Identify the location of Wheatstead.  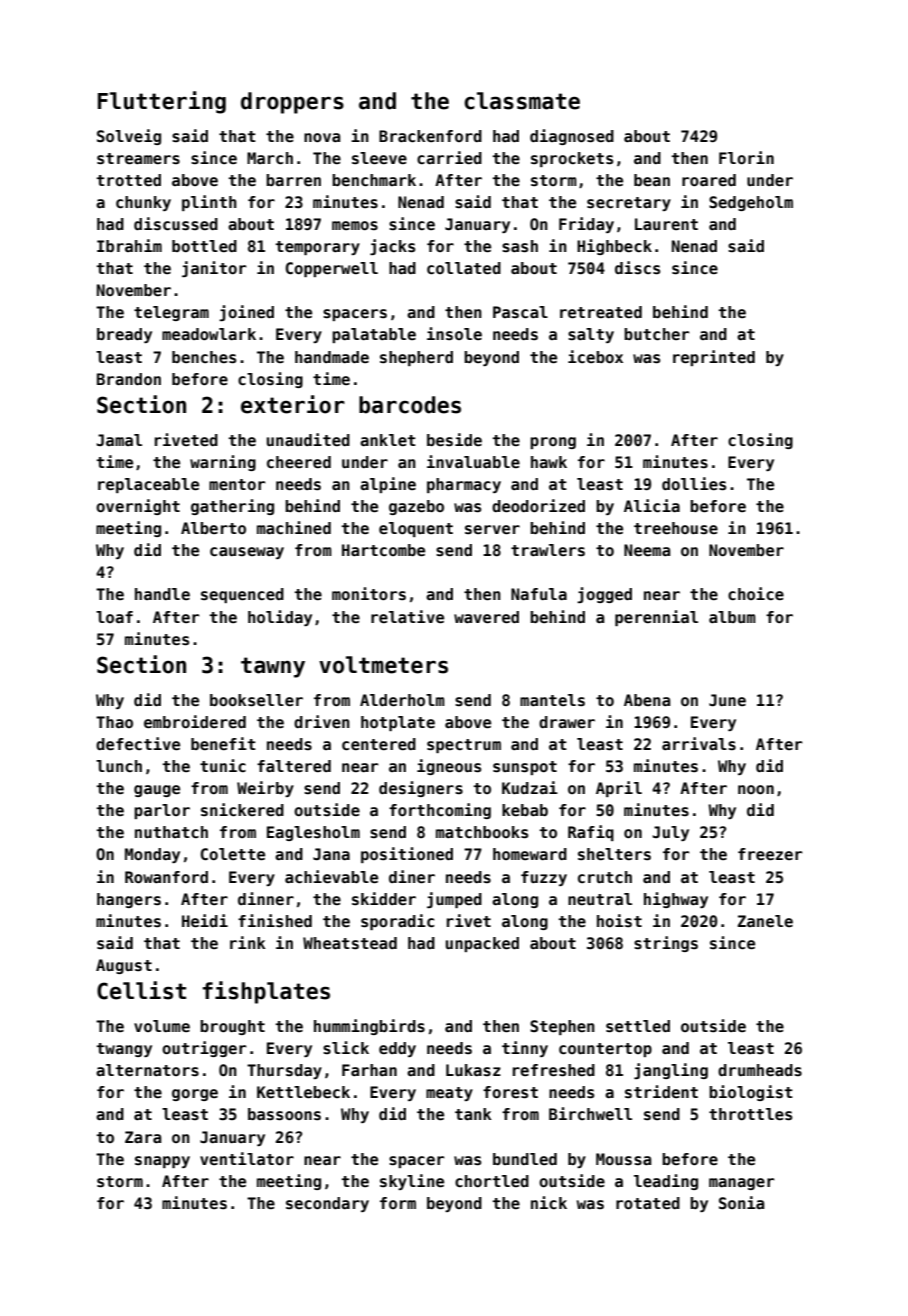
(350, 943).
